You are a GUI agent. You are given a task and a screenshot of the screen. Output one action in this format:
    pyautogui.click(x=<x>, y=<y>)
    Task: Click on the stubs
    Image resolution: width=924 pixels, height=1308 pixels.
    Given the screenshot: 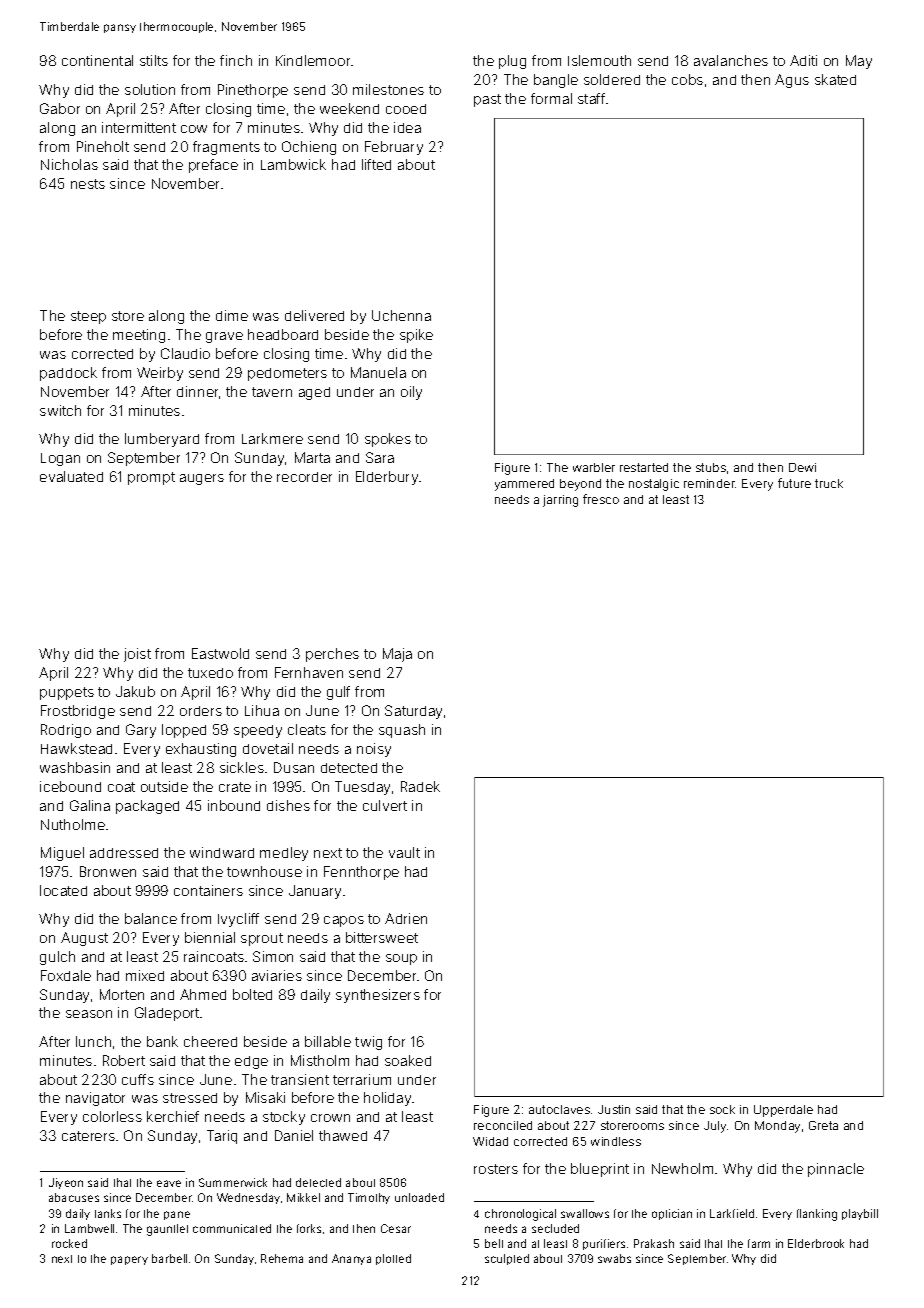 What is the action you would take?
    pyautogui.click(x=711, y=467)
